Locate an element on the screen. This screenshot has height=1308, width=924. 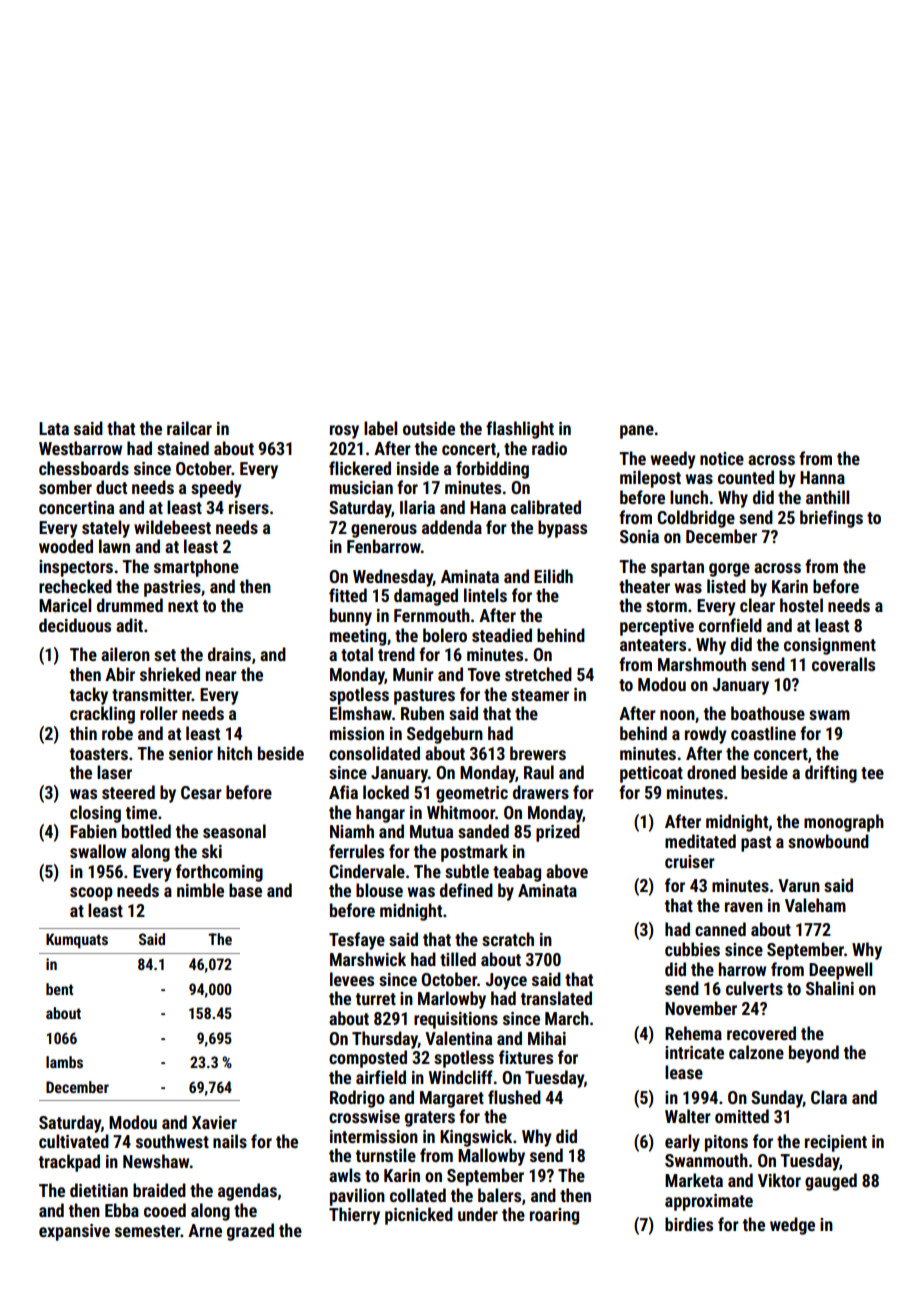
Lata is located at coordinates (54, 428).
